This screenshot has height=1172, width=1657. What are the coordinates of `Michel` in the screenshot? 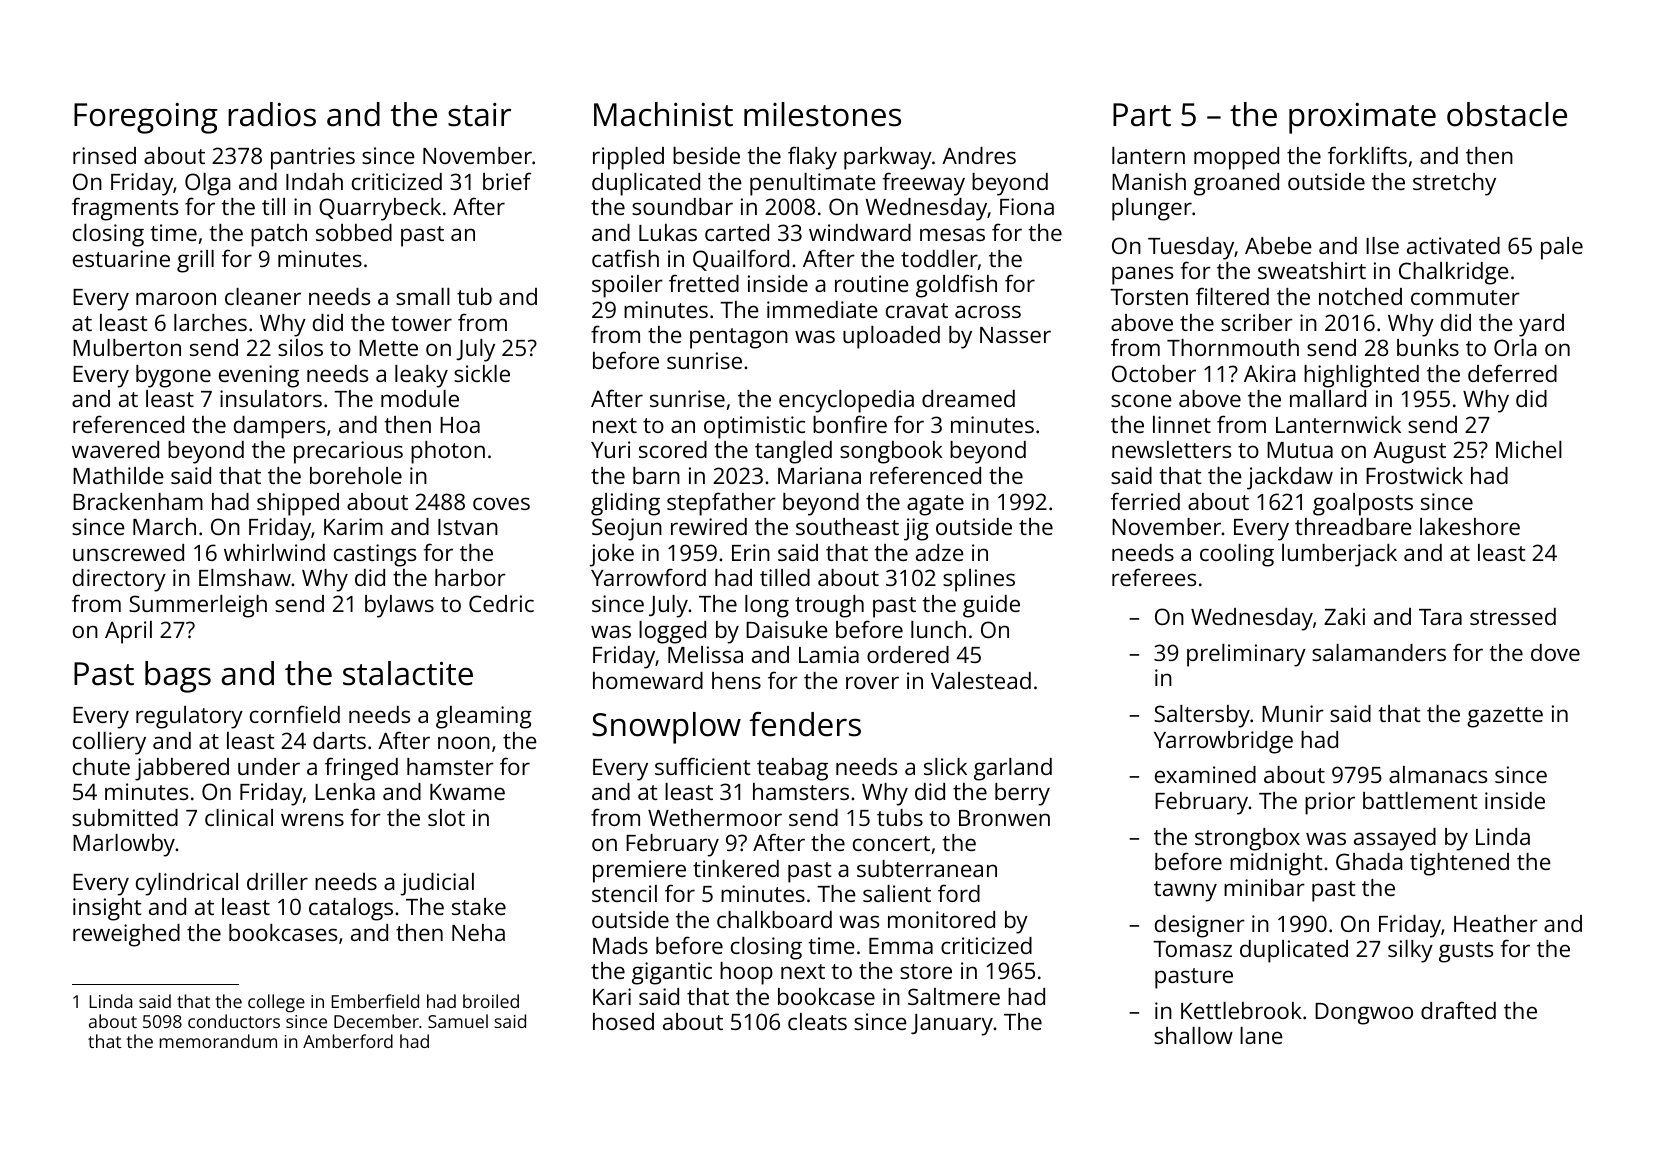 It's located at (1529, 449).
